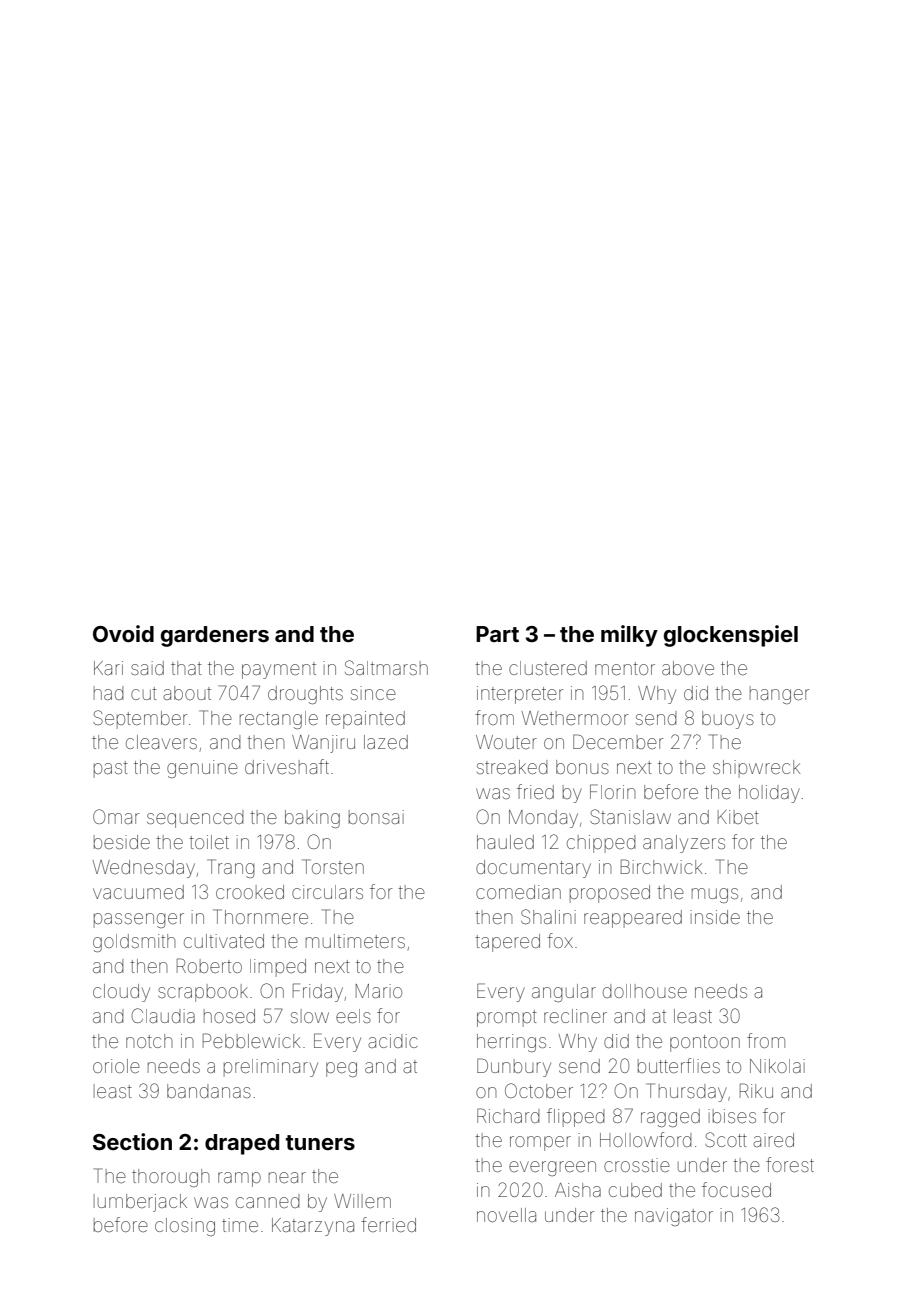 The width and height of the screenshot is (908, 1316). What do you see at coordinates (506, 1215) in the screenshot?
I see `novella` at bounding box center [506, 1215].
